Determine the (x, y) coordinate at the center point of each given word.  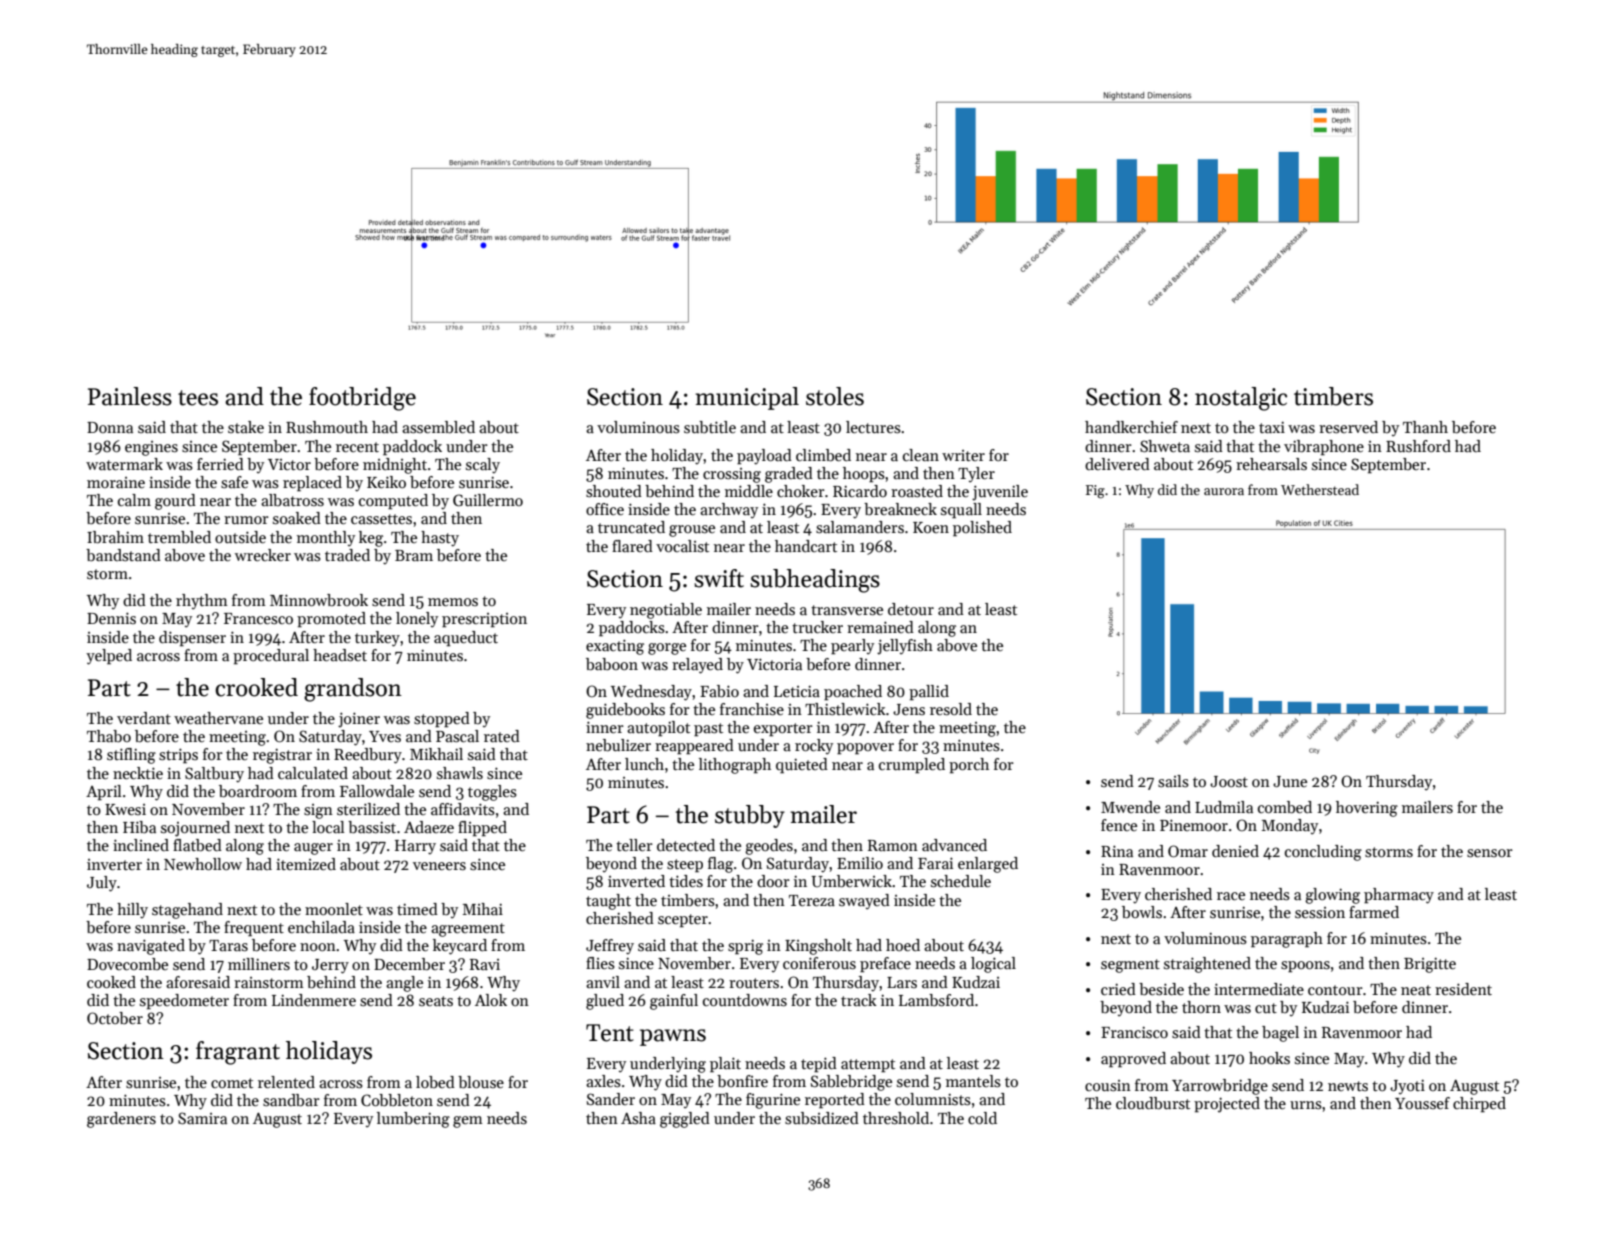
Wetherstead (1320, 489)
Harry (415, 847)
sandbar (291, 1100)
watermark (124, 464)
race (1231, 896)
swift (719, 578)
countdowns (745, 1000)
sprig (745, 947)
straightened (1207, 965)
